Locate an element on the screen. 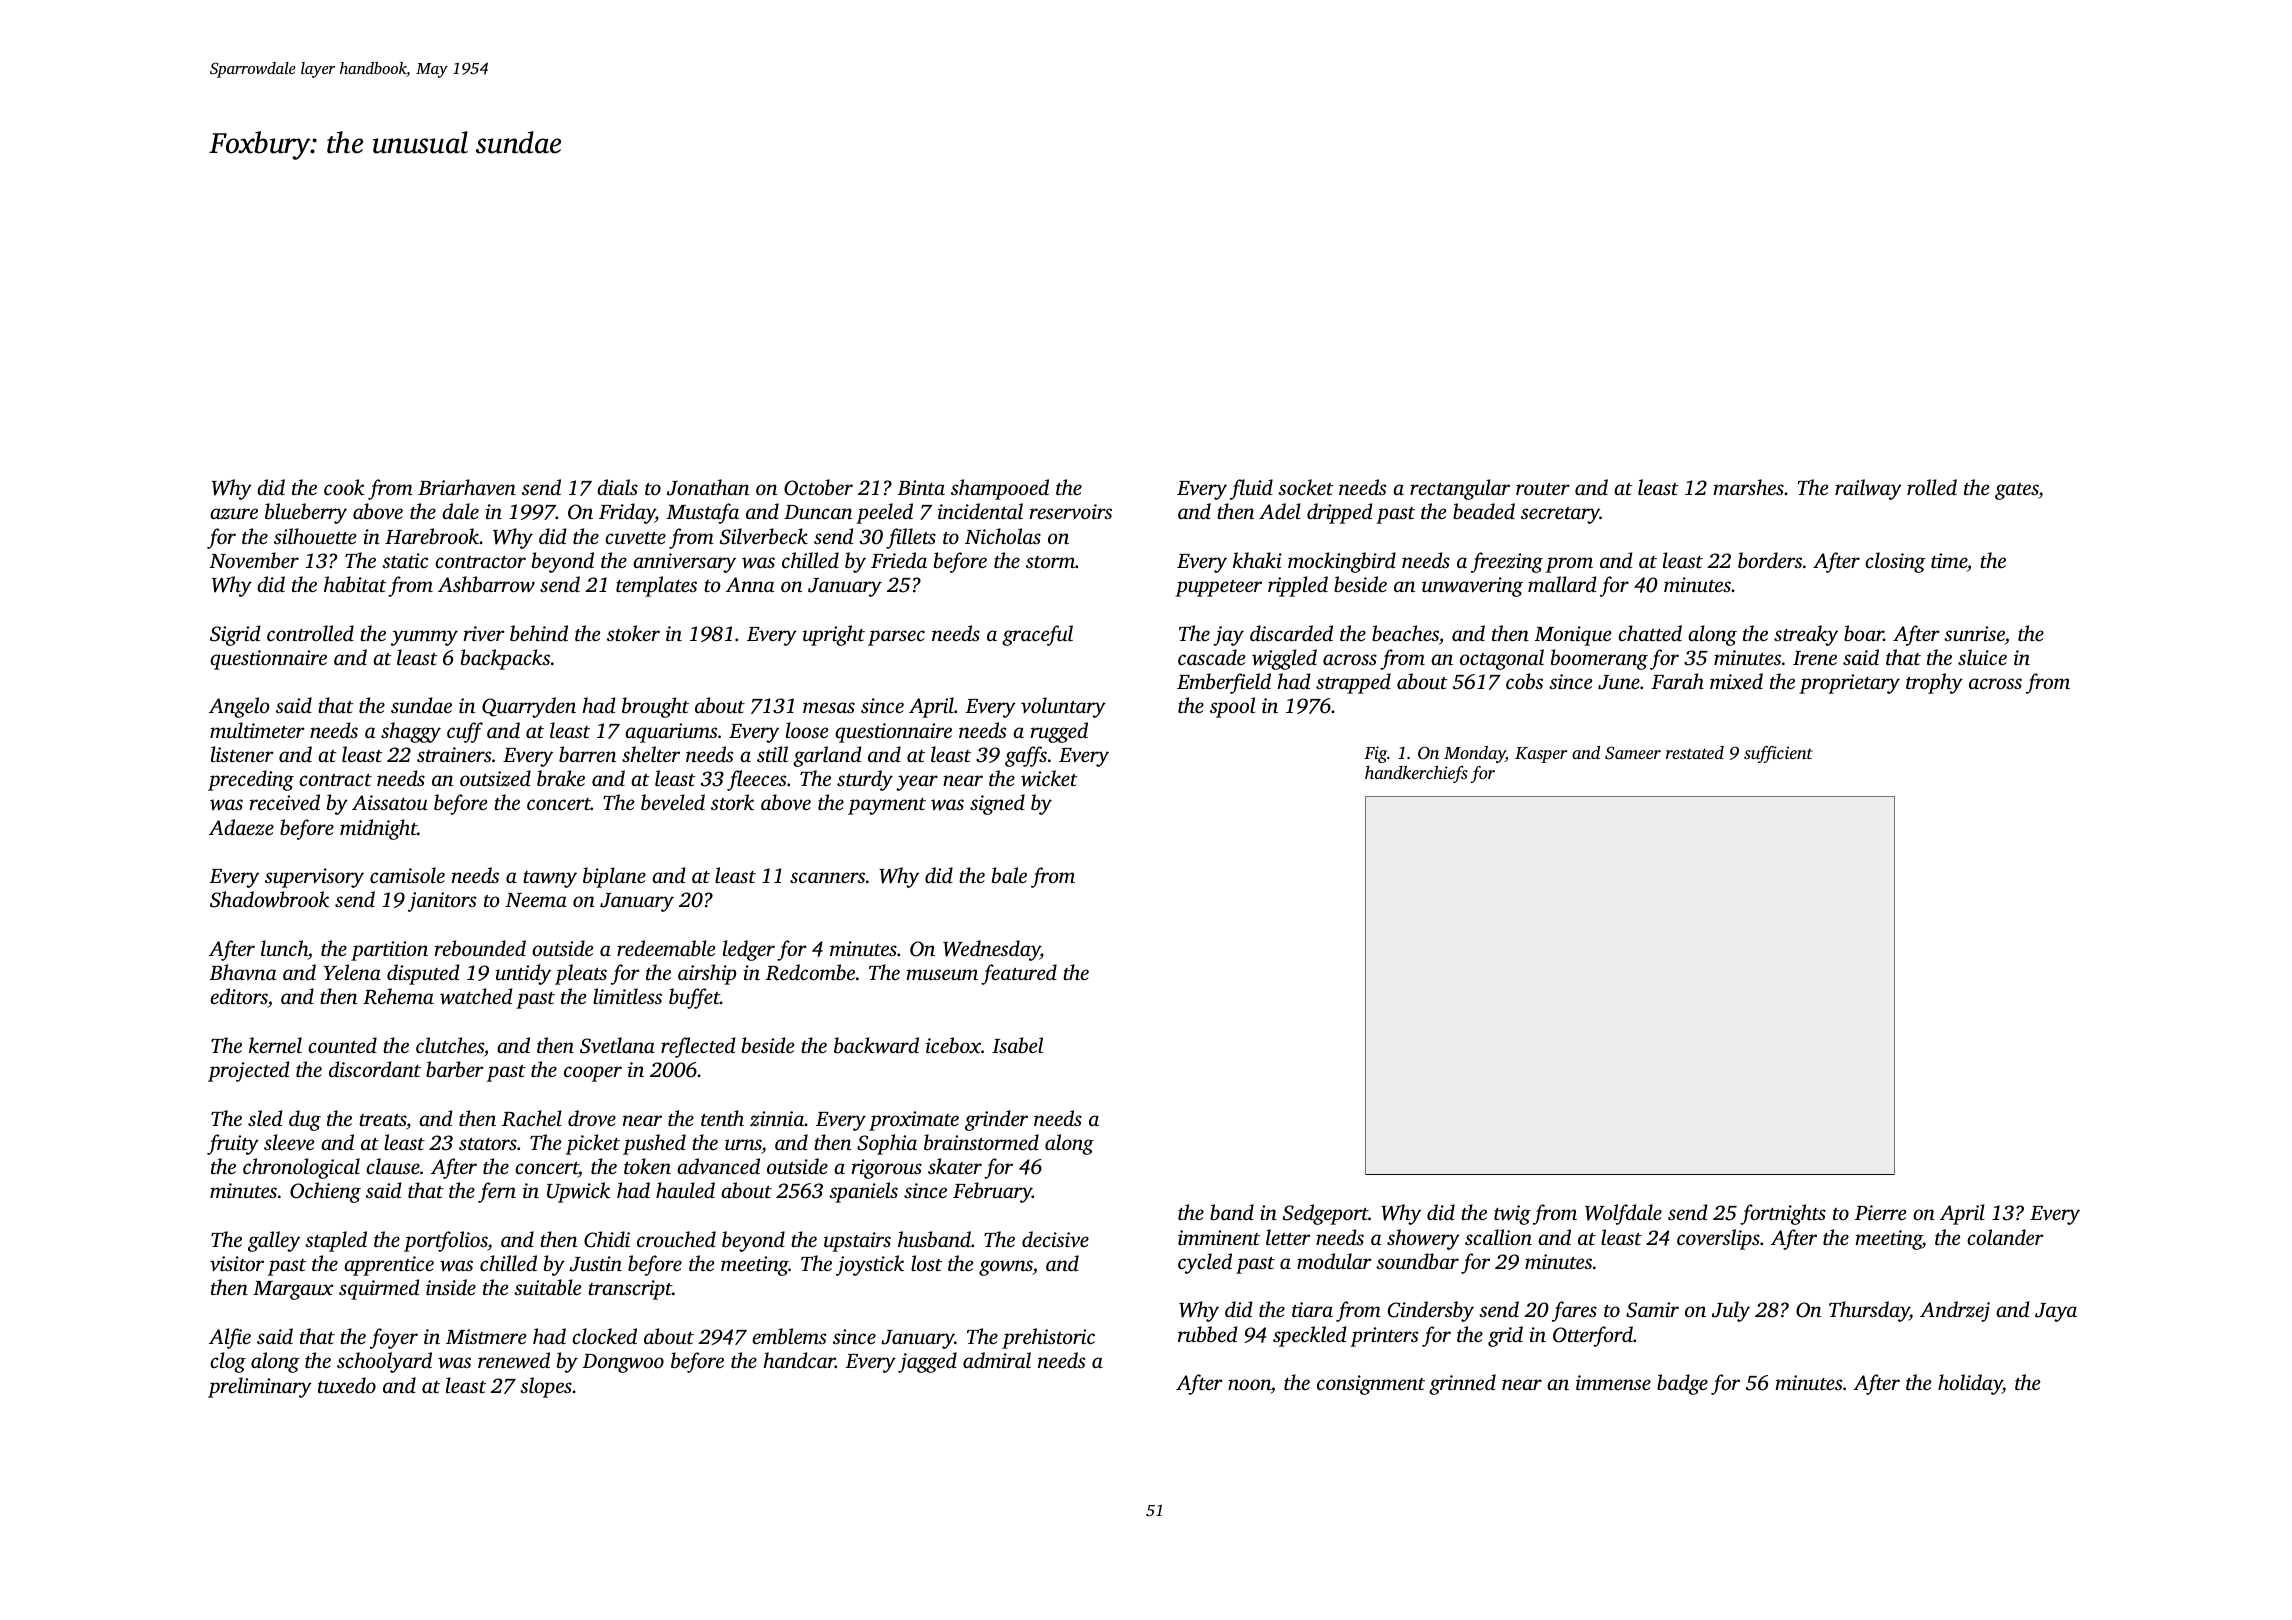 This screenshot has height=1620, width=2292. showery is located at coordinates (1423, 1239).
